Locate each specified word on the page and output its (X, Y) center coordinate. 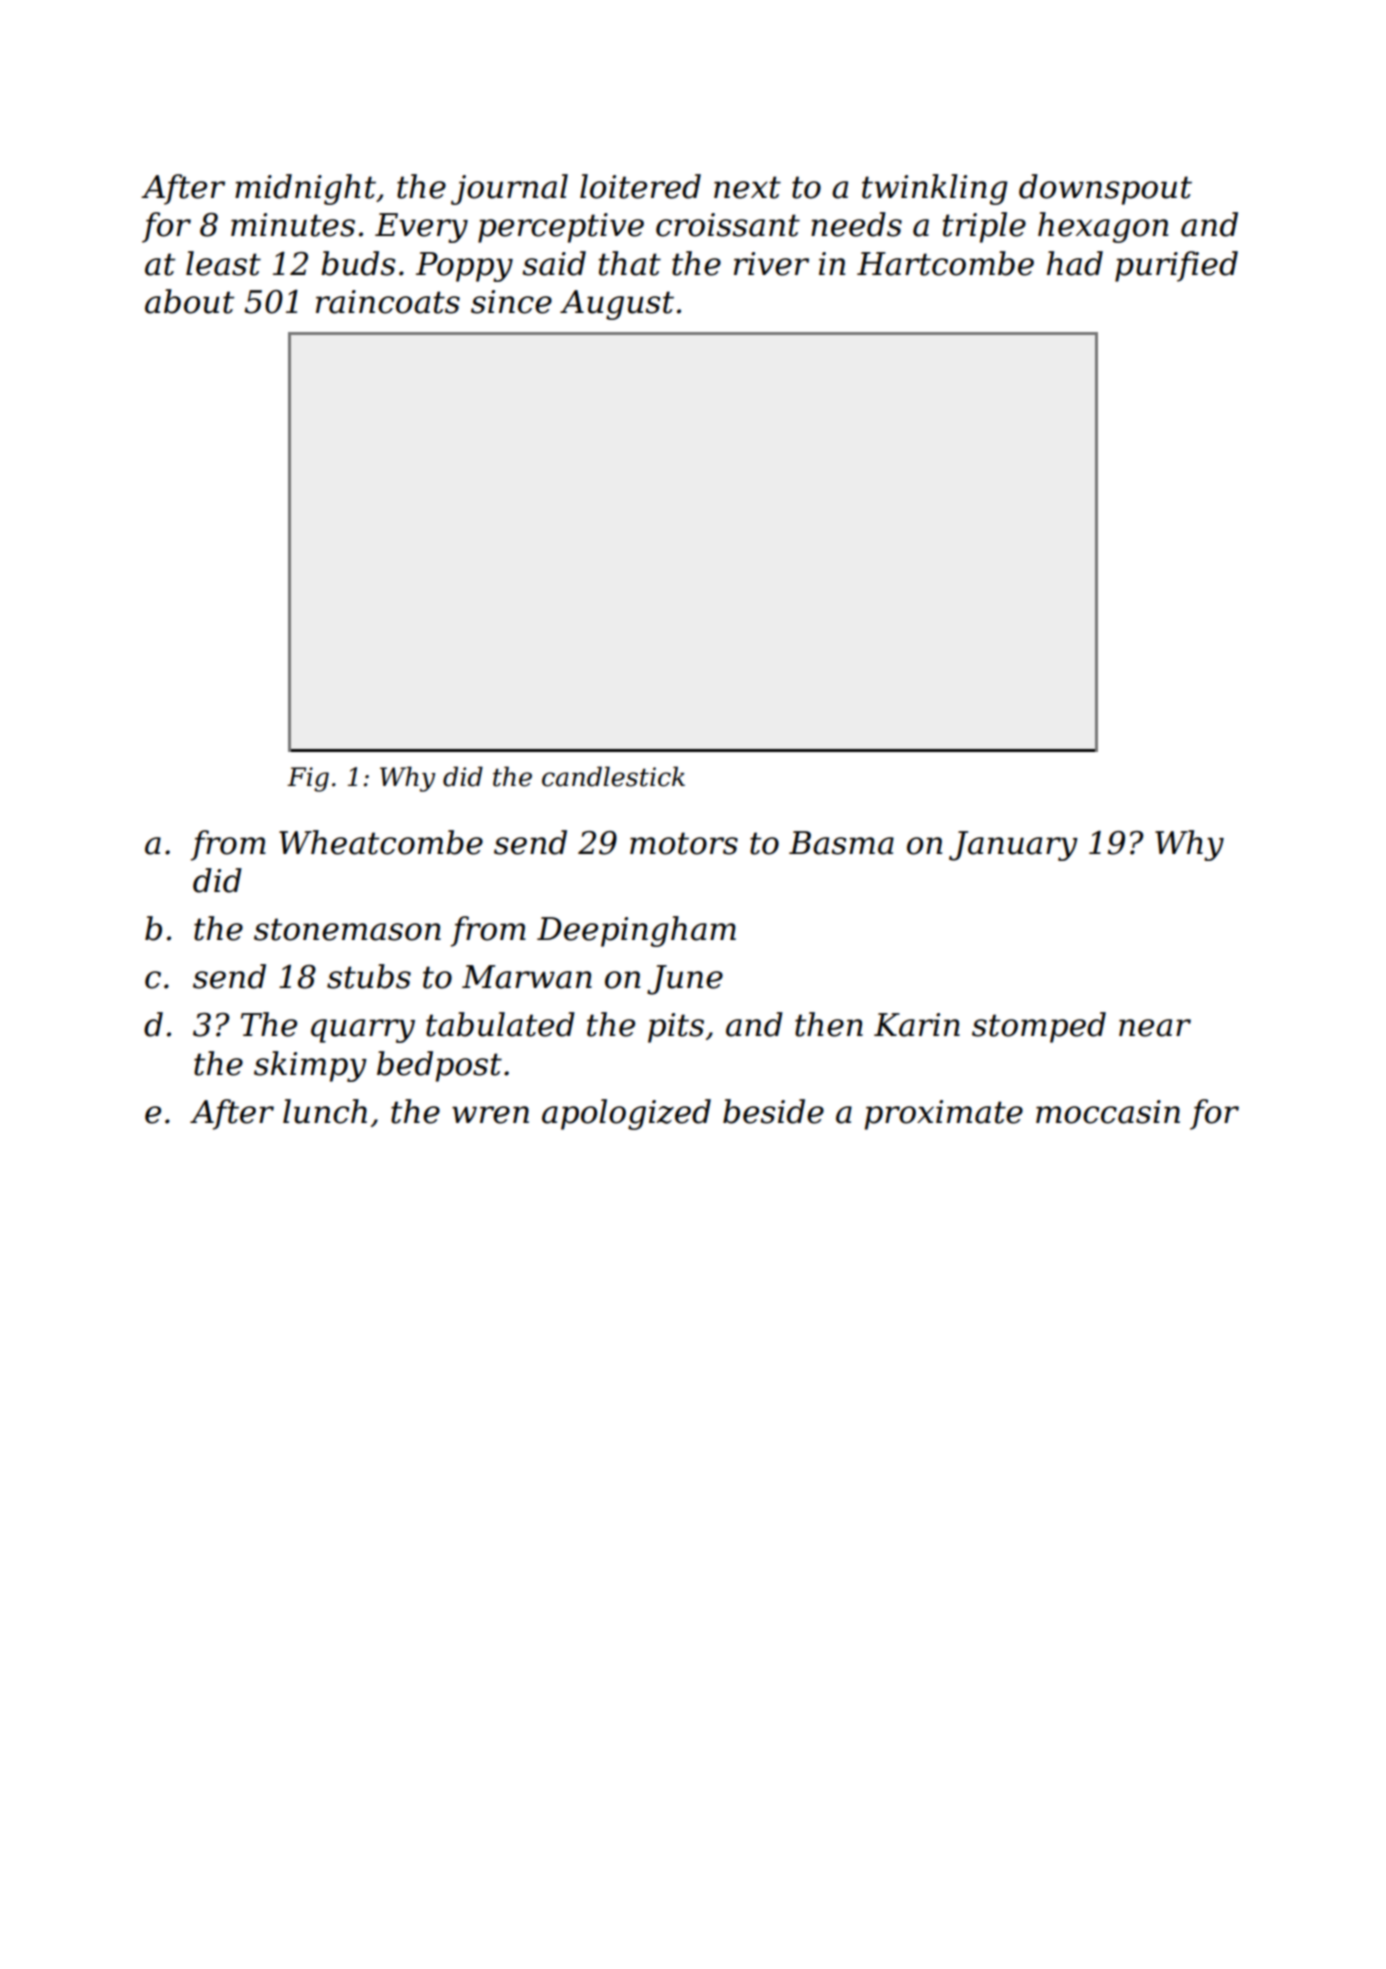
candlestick (613, 776)
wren (490, 1115)
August (617, 305)
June (685, 980)
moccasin (1108, 1112)
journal (509, 189)
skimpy (310, 1066)
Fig (308, 779)
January (1013, 846)
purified (1176, 266)
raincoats (388, 302)
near (1155, 1028)
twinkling (935, 189)
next (747, 187)
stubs (369, 976)
